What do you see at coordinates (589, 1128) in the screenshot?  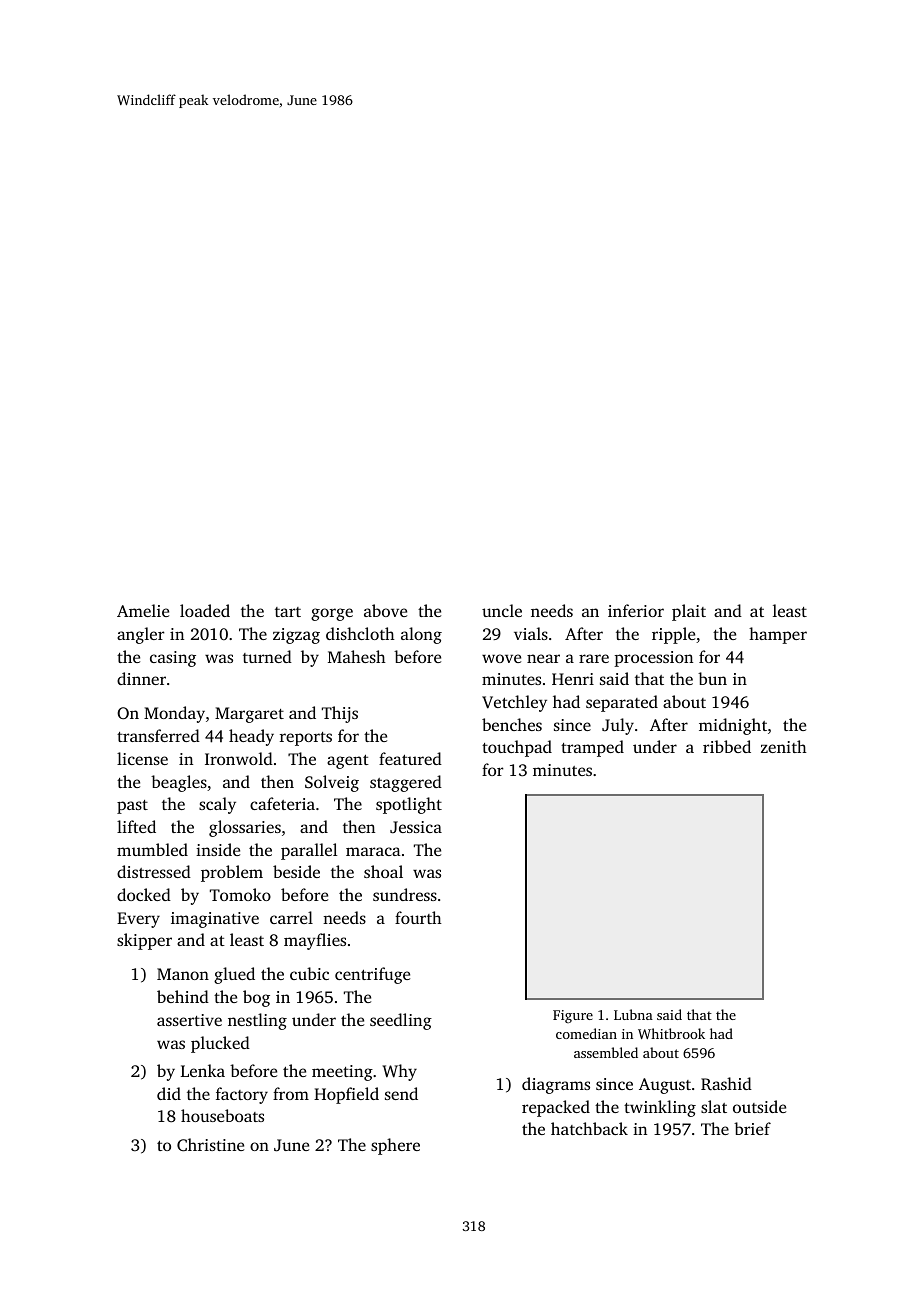 I see `hatchback` at bounding box center [589, 1128].
